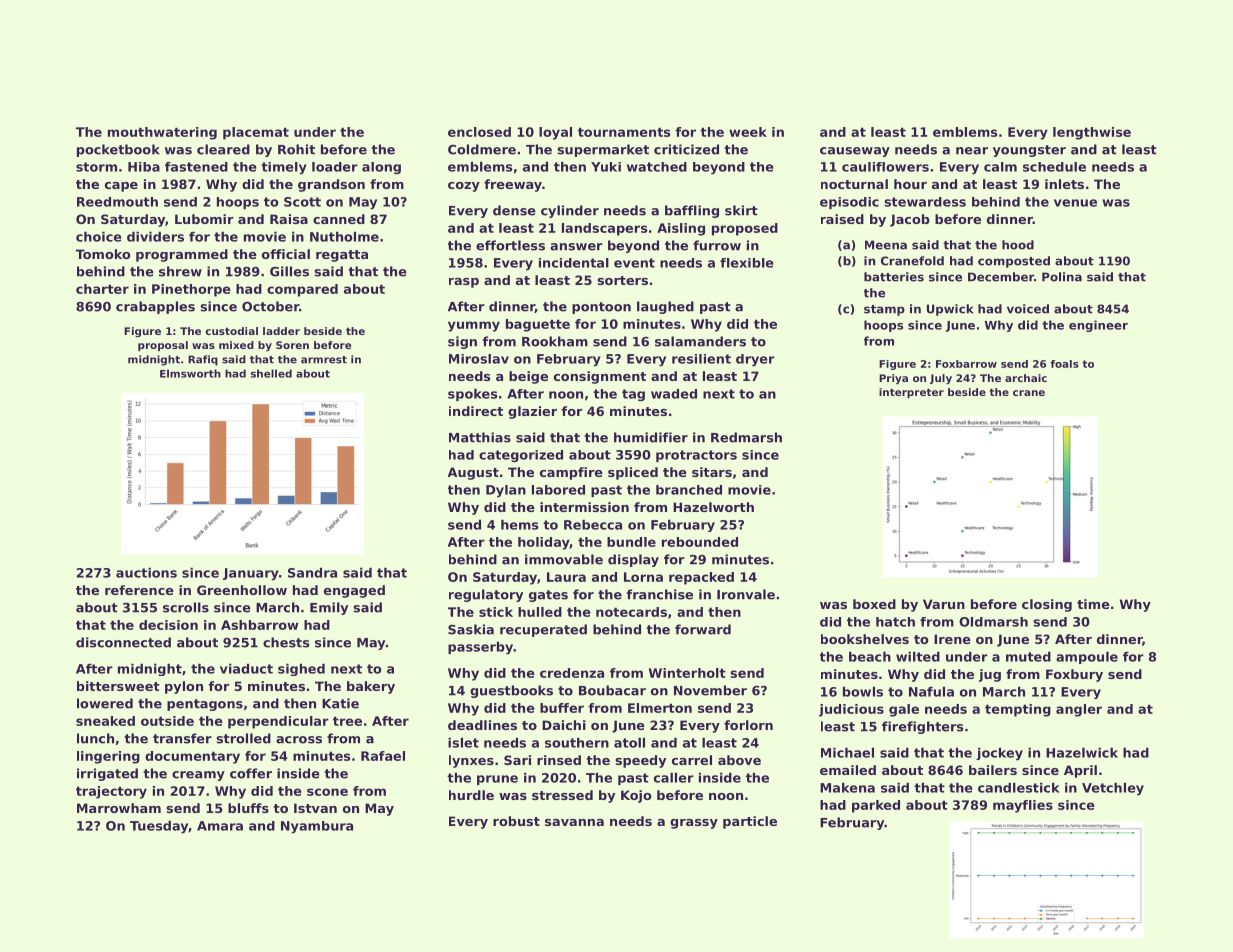  I want to click on Nyambura, so click(317, 827).
